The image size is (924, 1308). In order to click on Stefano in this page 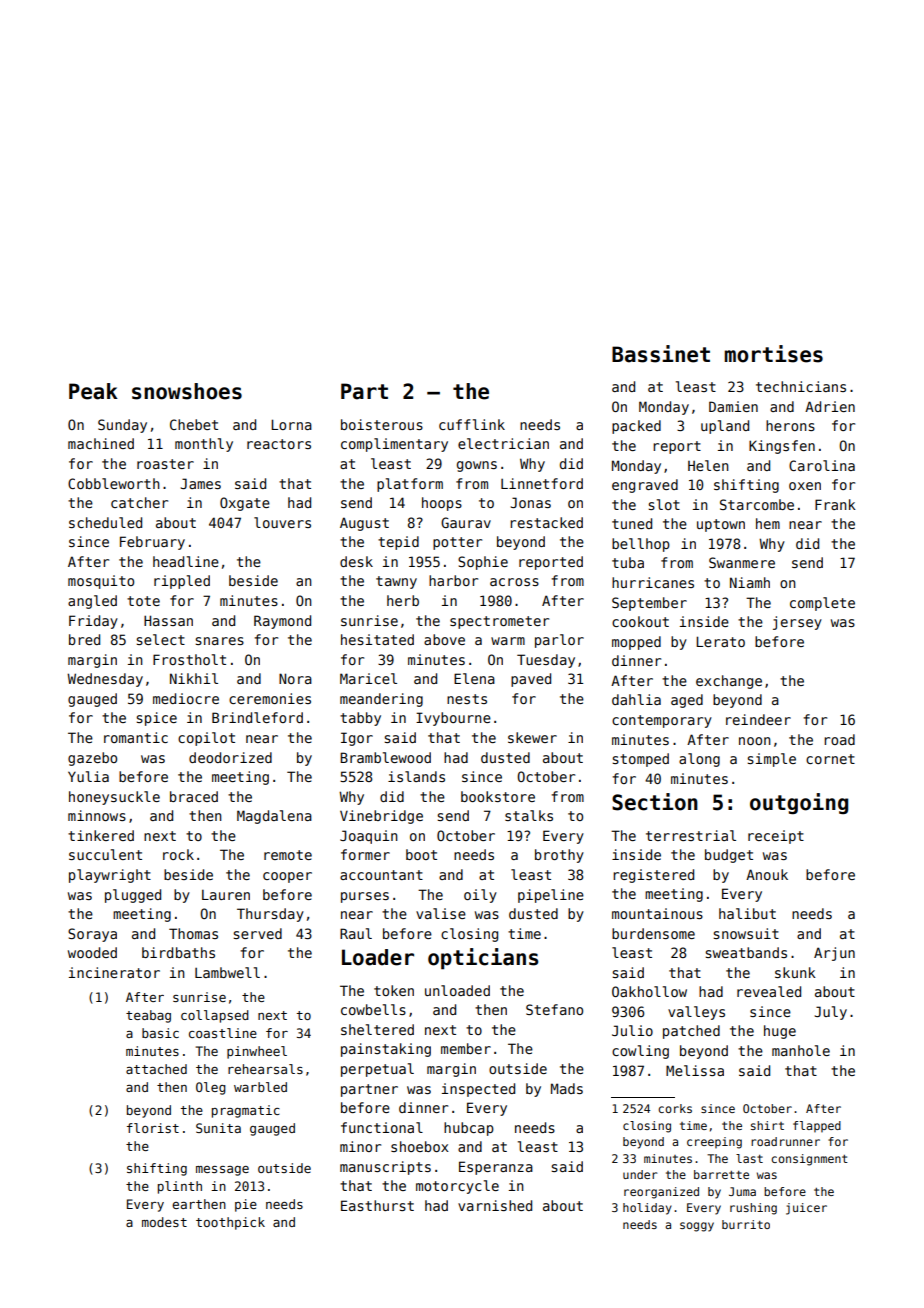, I will do `click(554, 1009)`.
